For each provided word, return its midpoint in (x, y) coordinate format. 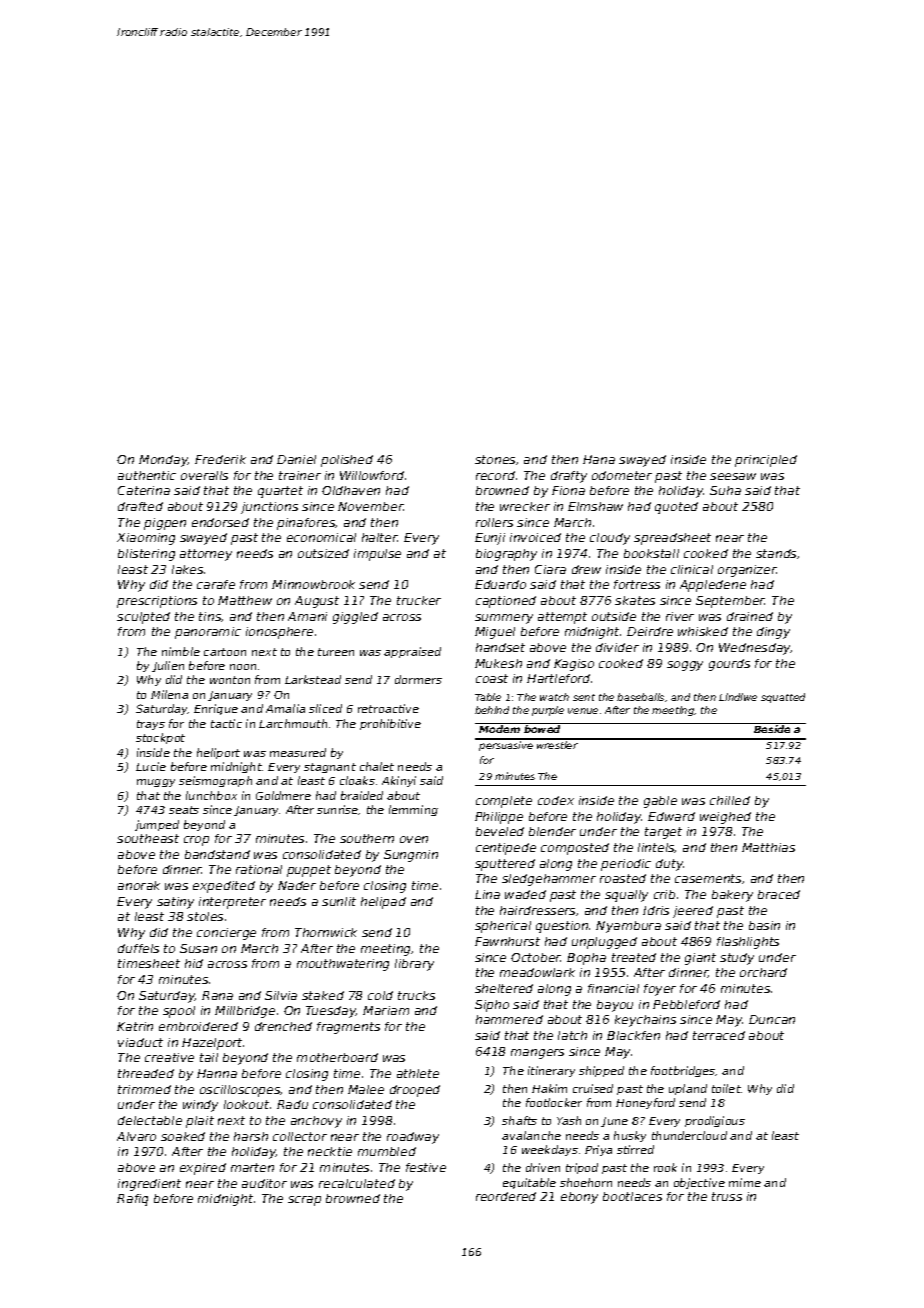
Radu (292, 1104)
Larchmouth (293, 723)
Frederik (220, 459)
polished (347, 461)
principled (766, 461)
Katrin (135, 1026)
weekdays (550, 1150)
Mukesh (498, 663)
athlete (418, 1073)
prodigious (715, 1121)
